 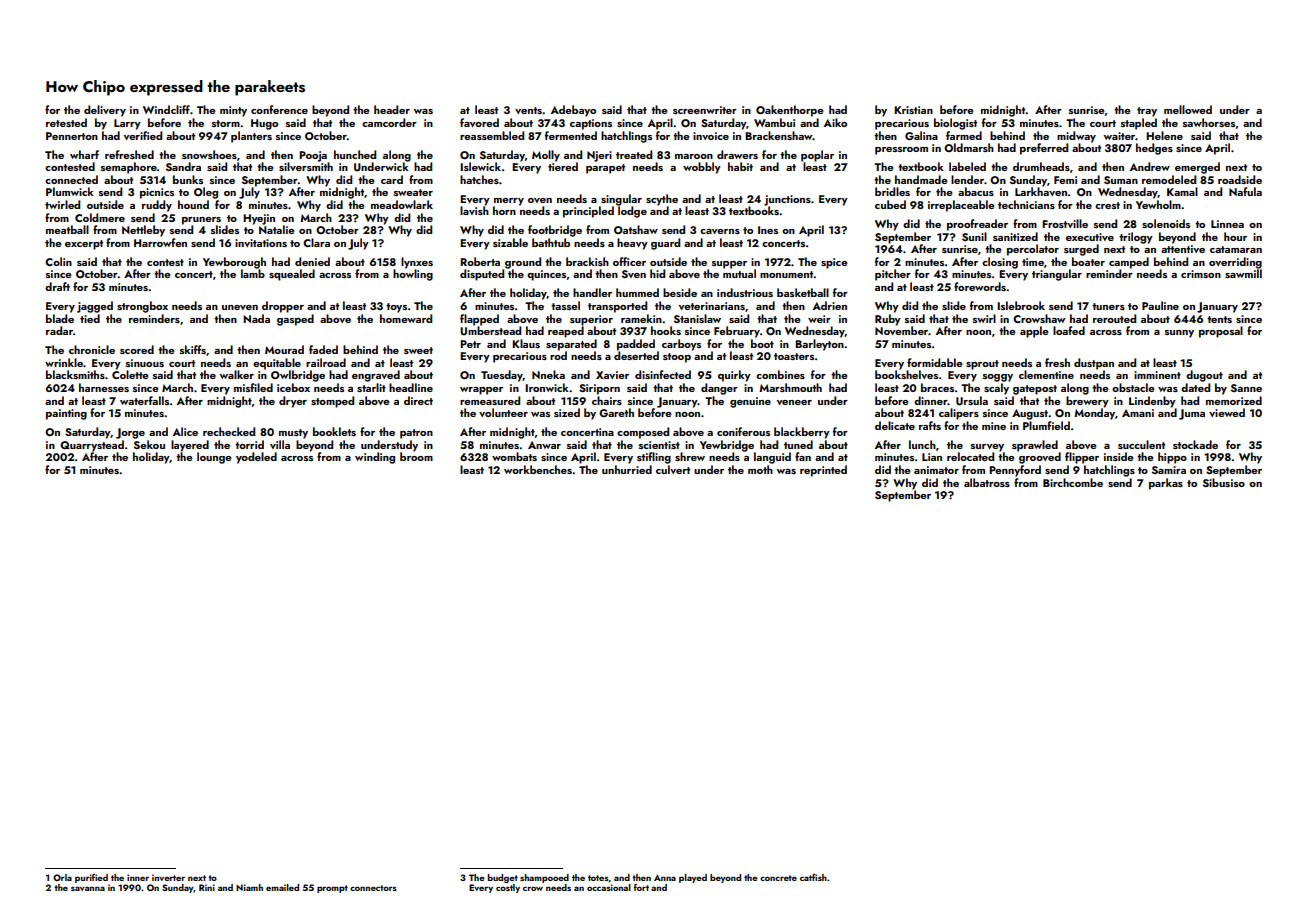 I want to click on card, so click(x=392, y=179).
